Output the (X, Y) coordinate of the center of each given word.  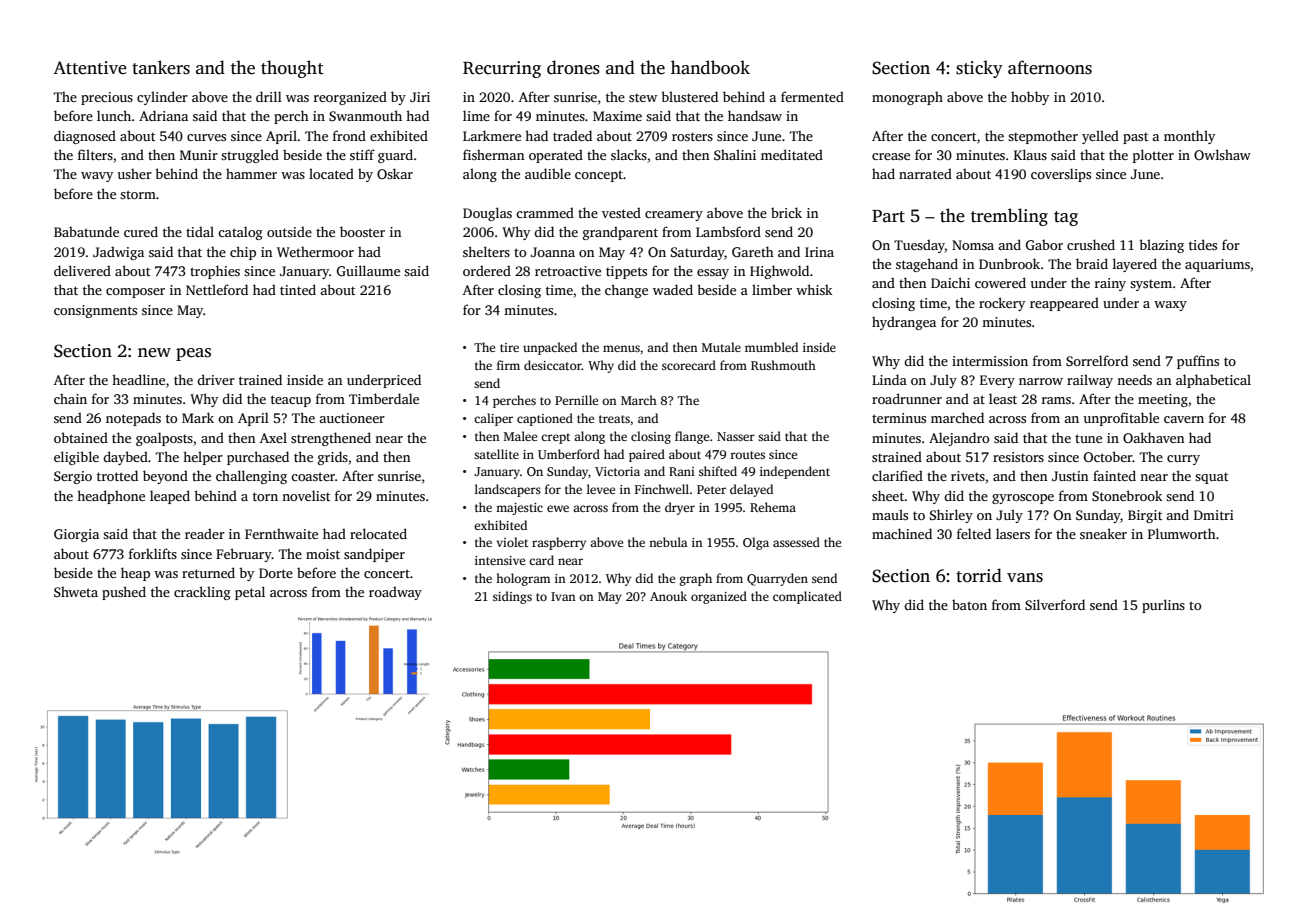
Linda (889, 379)
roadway (395, 593)
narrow (1041, 381)
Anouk (668, 596)
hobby (1030, 98)
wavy (97, 177)
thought (292, 69)
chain (70, 398)
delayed (751, 490)
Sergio (73, 477)
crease (891, 156)
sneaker (1103, 533)
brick (786, 212)
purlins (1163, 606)
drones (573, 67)
